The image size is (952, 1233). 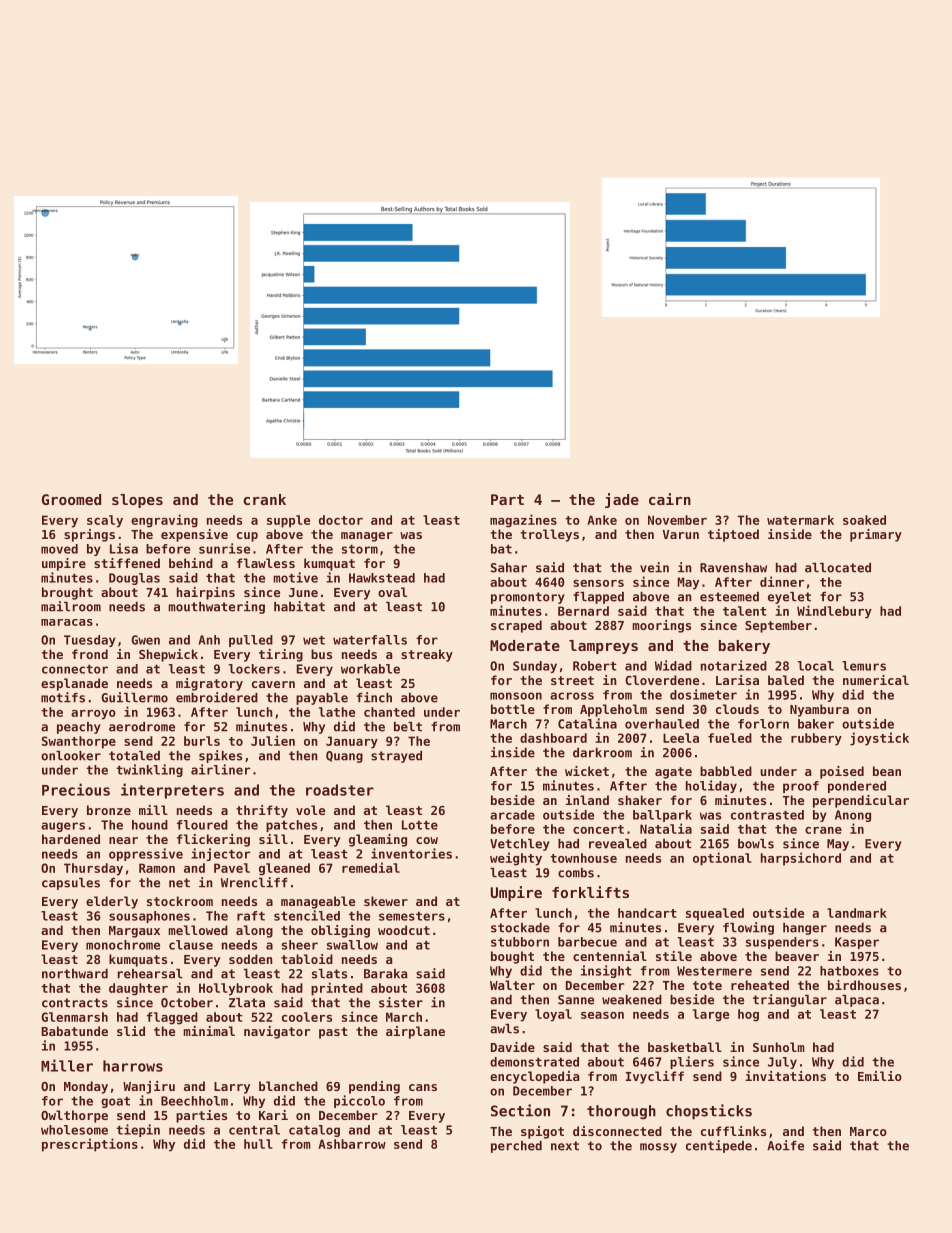 What do you see at coordinates (745, 611) in the document?
I see `talent` at bounding box center [745, 611].
